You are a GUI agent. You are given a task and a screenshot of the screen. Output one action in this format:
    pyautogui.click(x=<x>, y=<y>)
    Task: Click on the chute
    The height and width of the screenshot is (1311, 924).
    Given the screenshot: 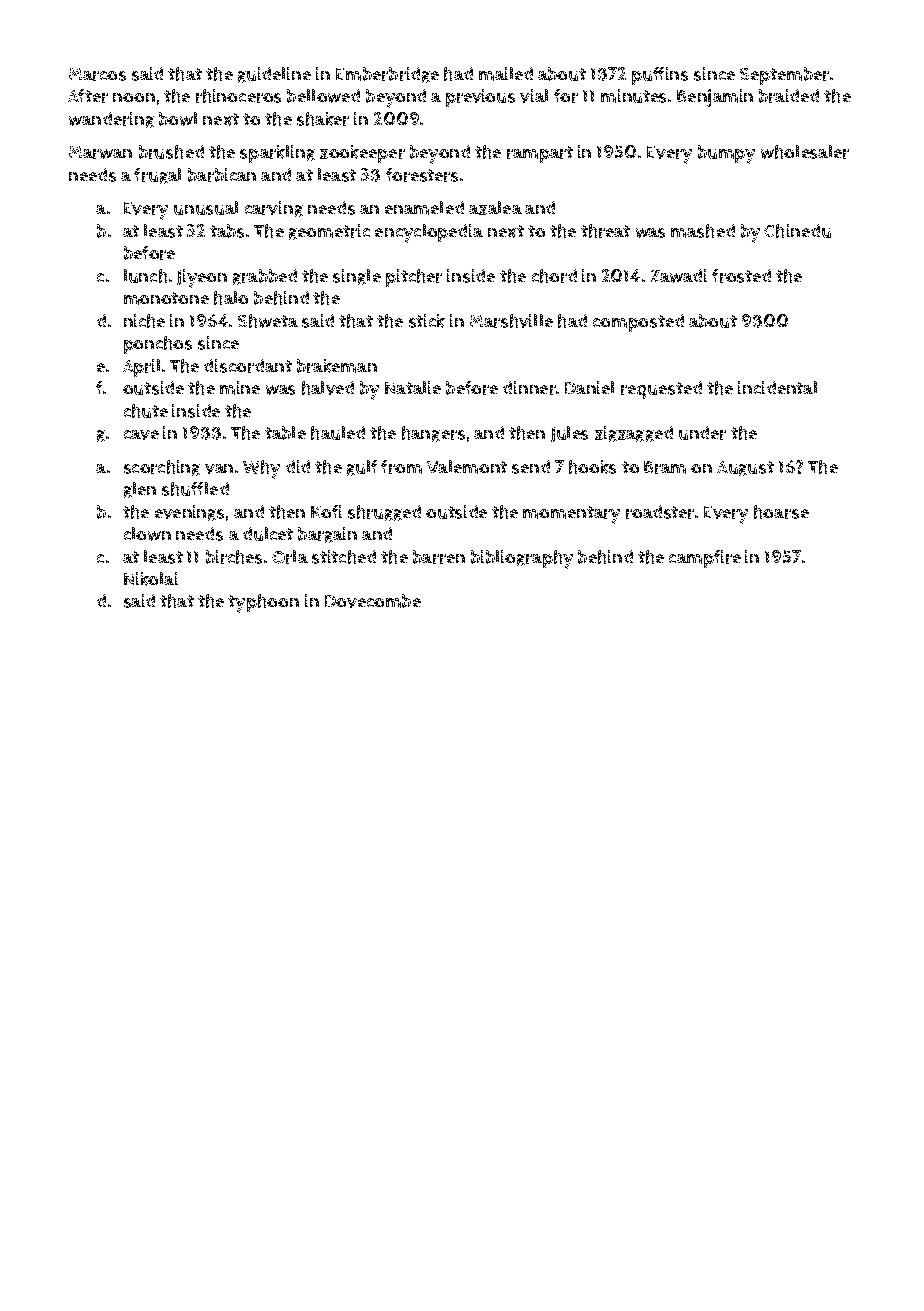 What is the action you would take?
    pyautogui.click(x=146, y=411)
